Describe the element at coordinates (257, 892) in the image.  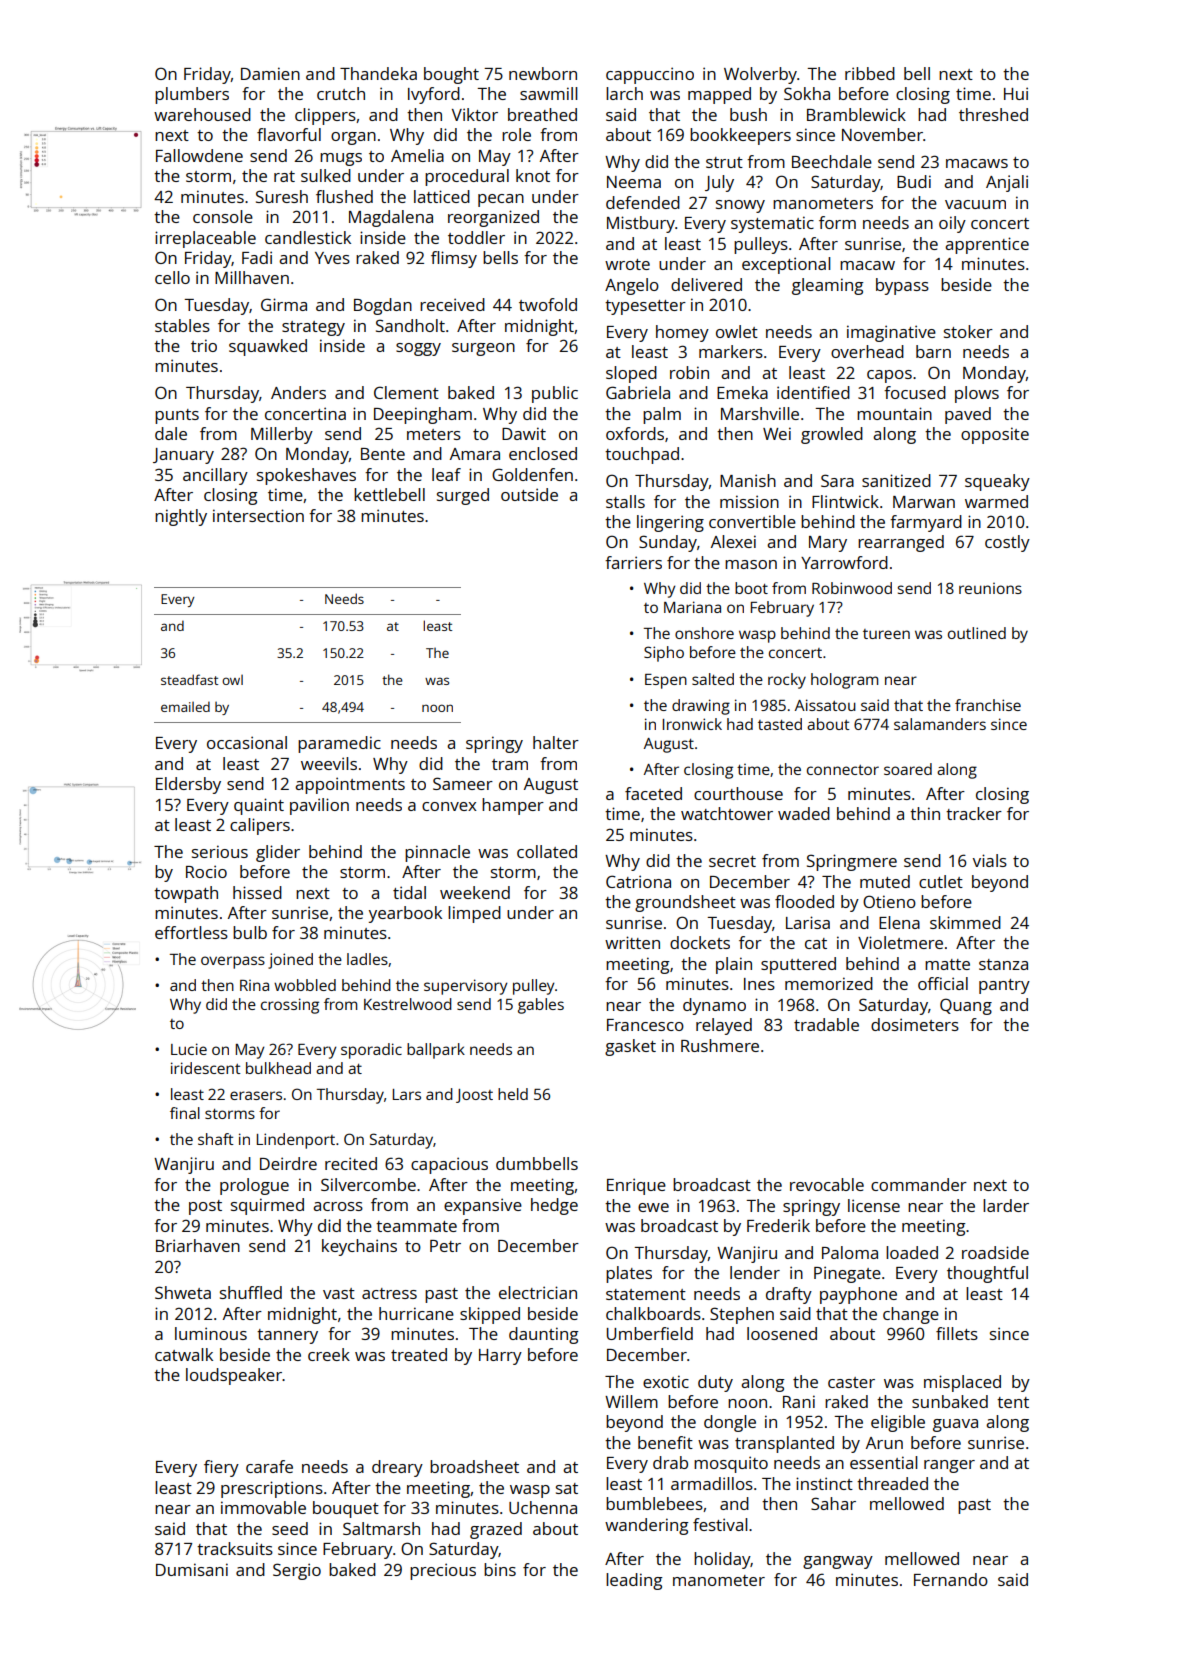
I see `hissed` at that location.
